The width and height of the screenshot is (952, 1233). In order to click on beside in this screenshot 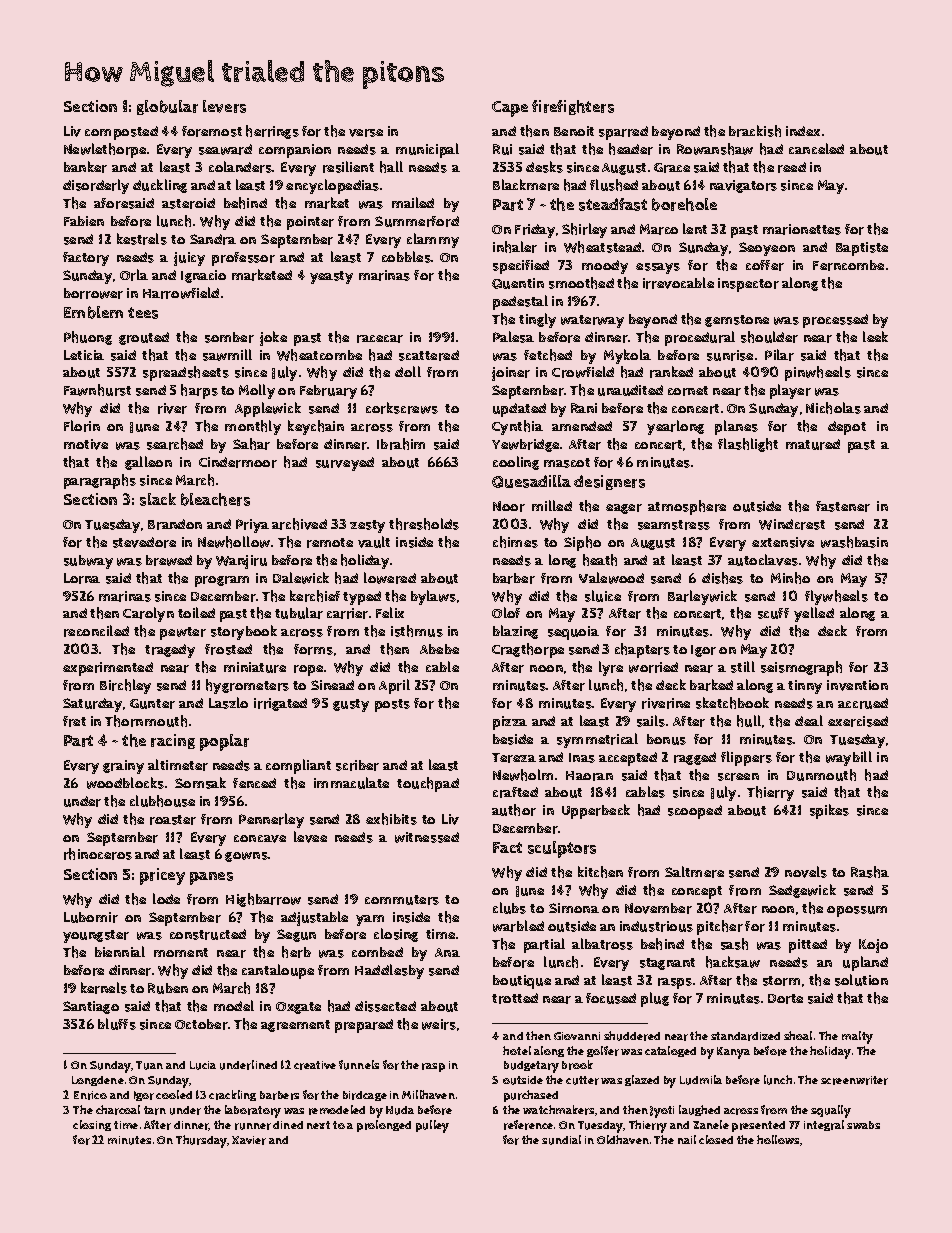, I will do `click(513, 739)`.
